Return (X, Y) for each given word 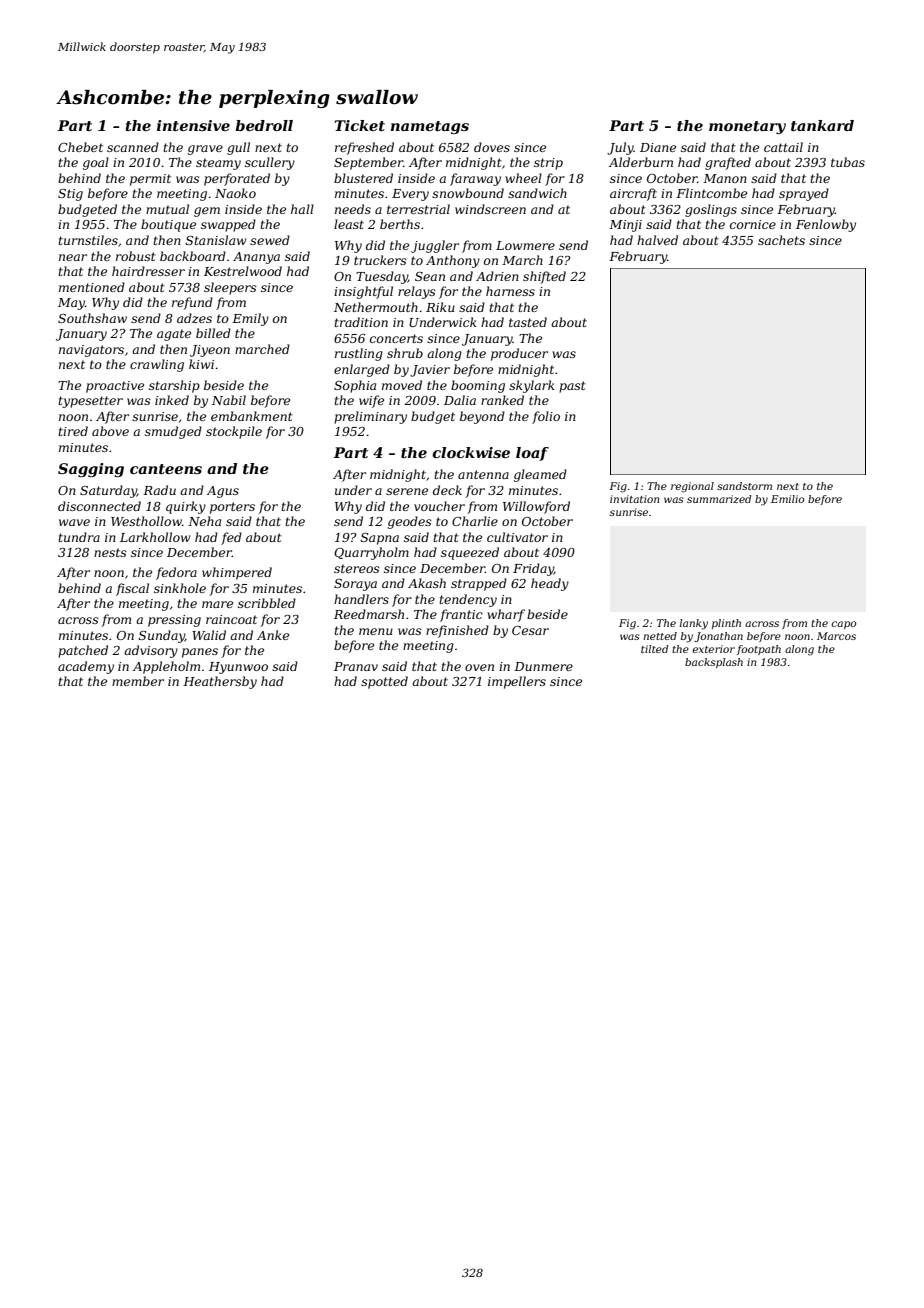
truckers (380, 260)
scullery (270, 163)
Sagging (91, 470)
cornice (753, 224)
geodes (410, 522)
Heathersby (220, 682)
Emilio (787, 499)
